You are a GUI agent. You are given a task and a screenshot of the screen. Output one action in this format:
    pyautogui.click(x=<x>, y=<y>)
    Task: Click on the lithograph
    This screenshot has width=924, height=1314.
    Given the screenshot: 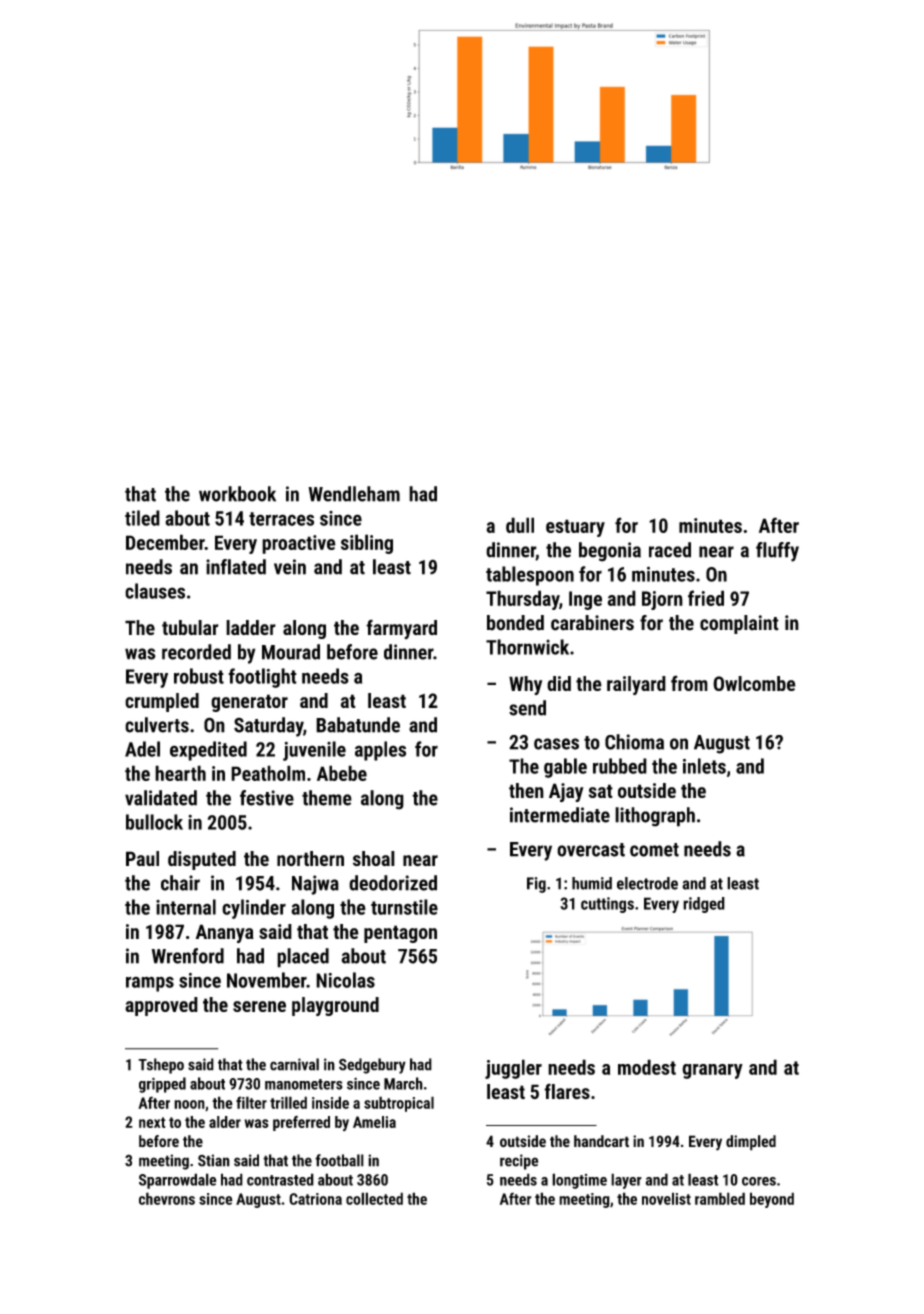 What is the action you would take?
    pyautogui.click(x=655, y=817)
